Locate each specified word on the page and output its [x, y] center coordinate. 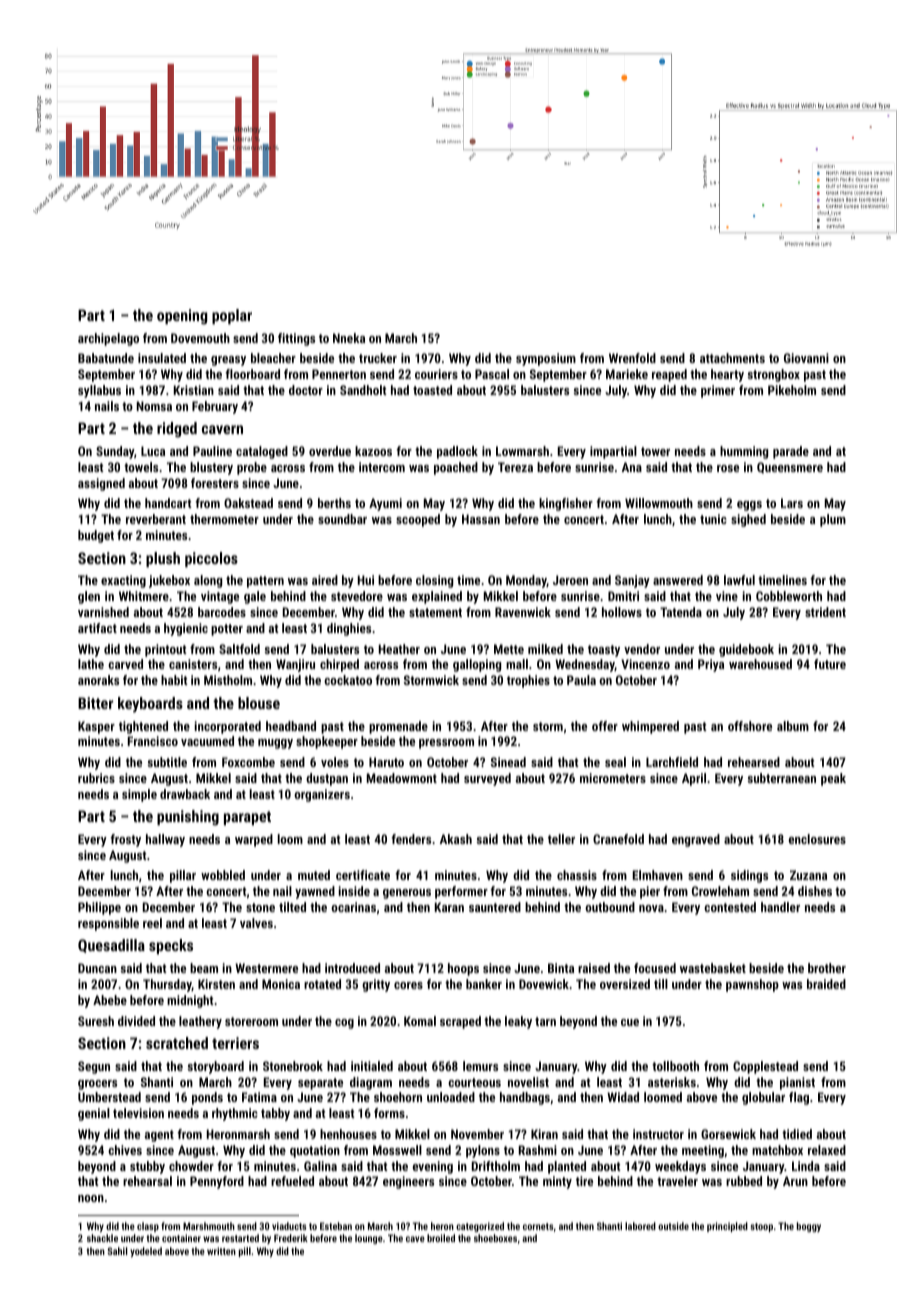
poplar [232, 317]
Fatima [259, 1097]
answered [678, 580]
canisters [193, 664]
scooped [418, 520]
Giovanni [806, 358]
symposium [546, 359]
